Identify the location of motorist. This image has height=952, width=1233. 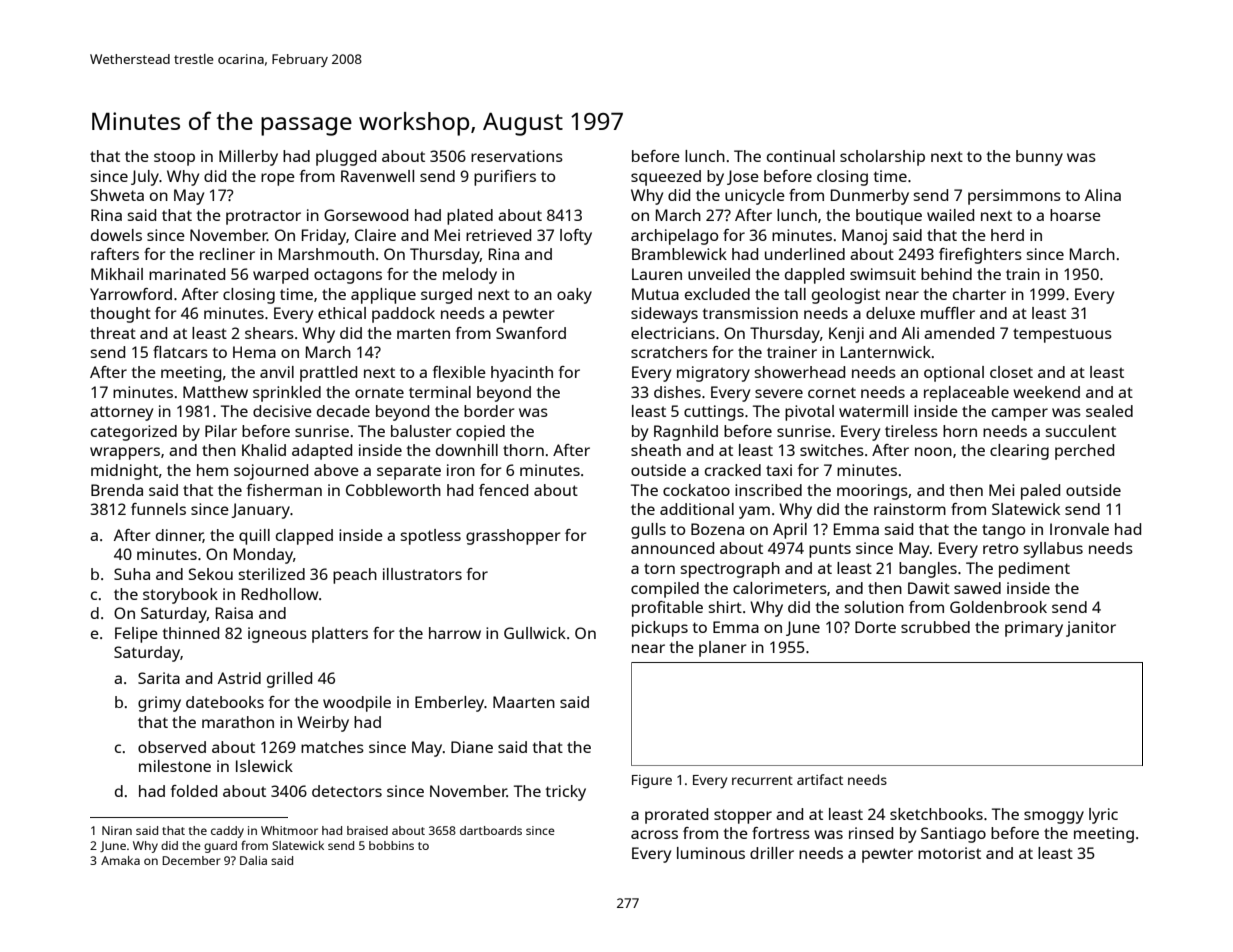
(949, 853).
